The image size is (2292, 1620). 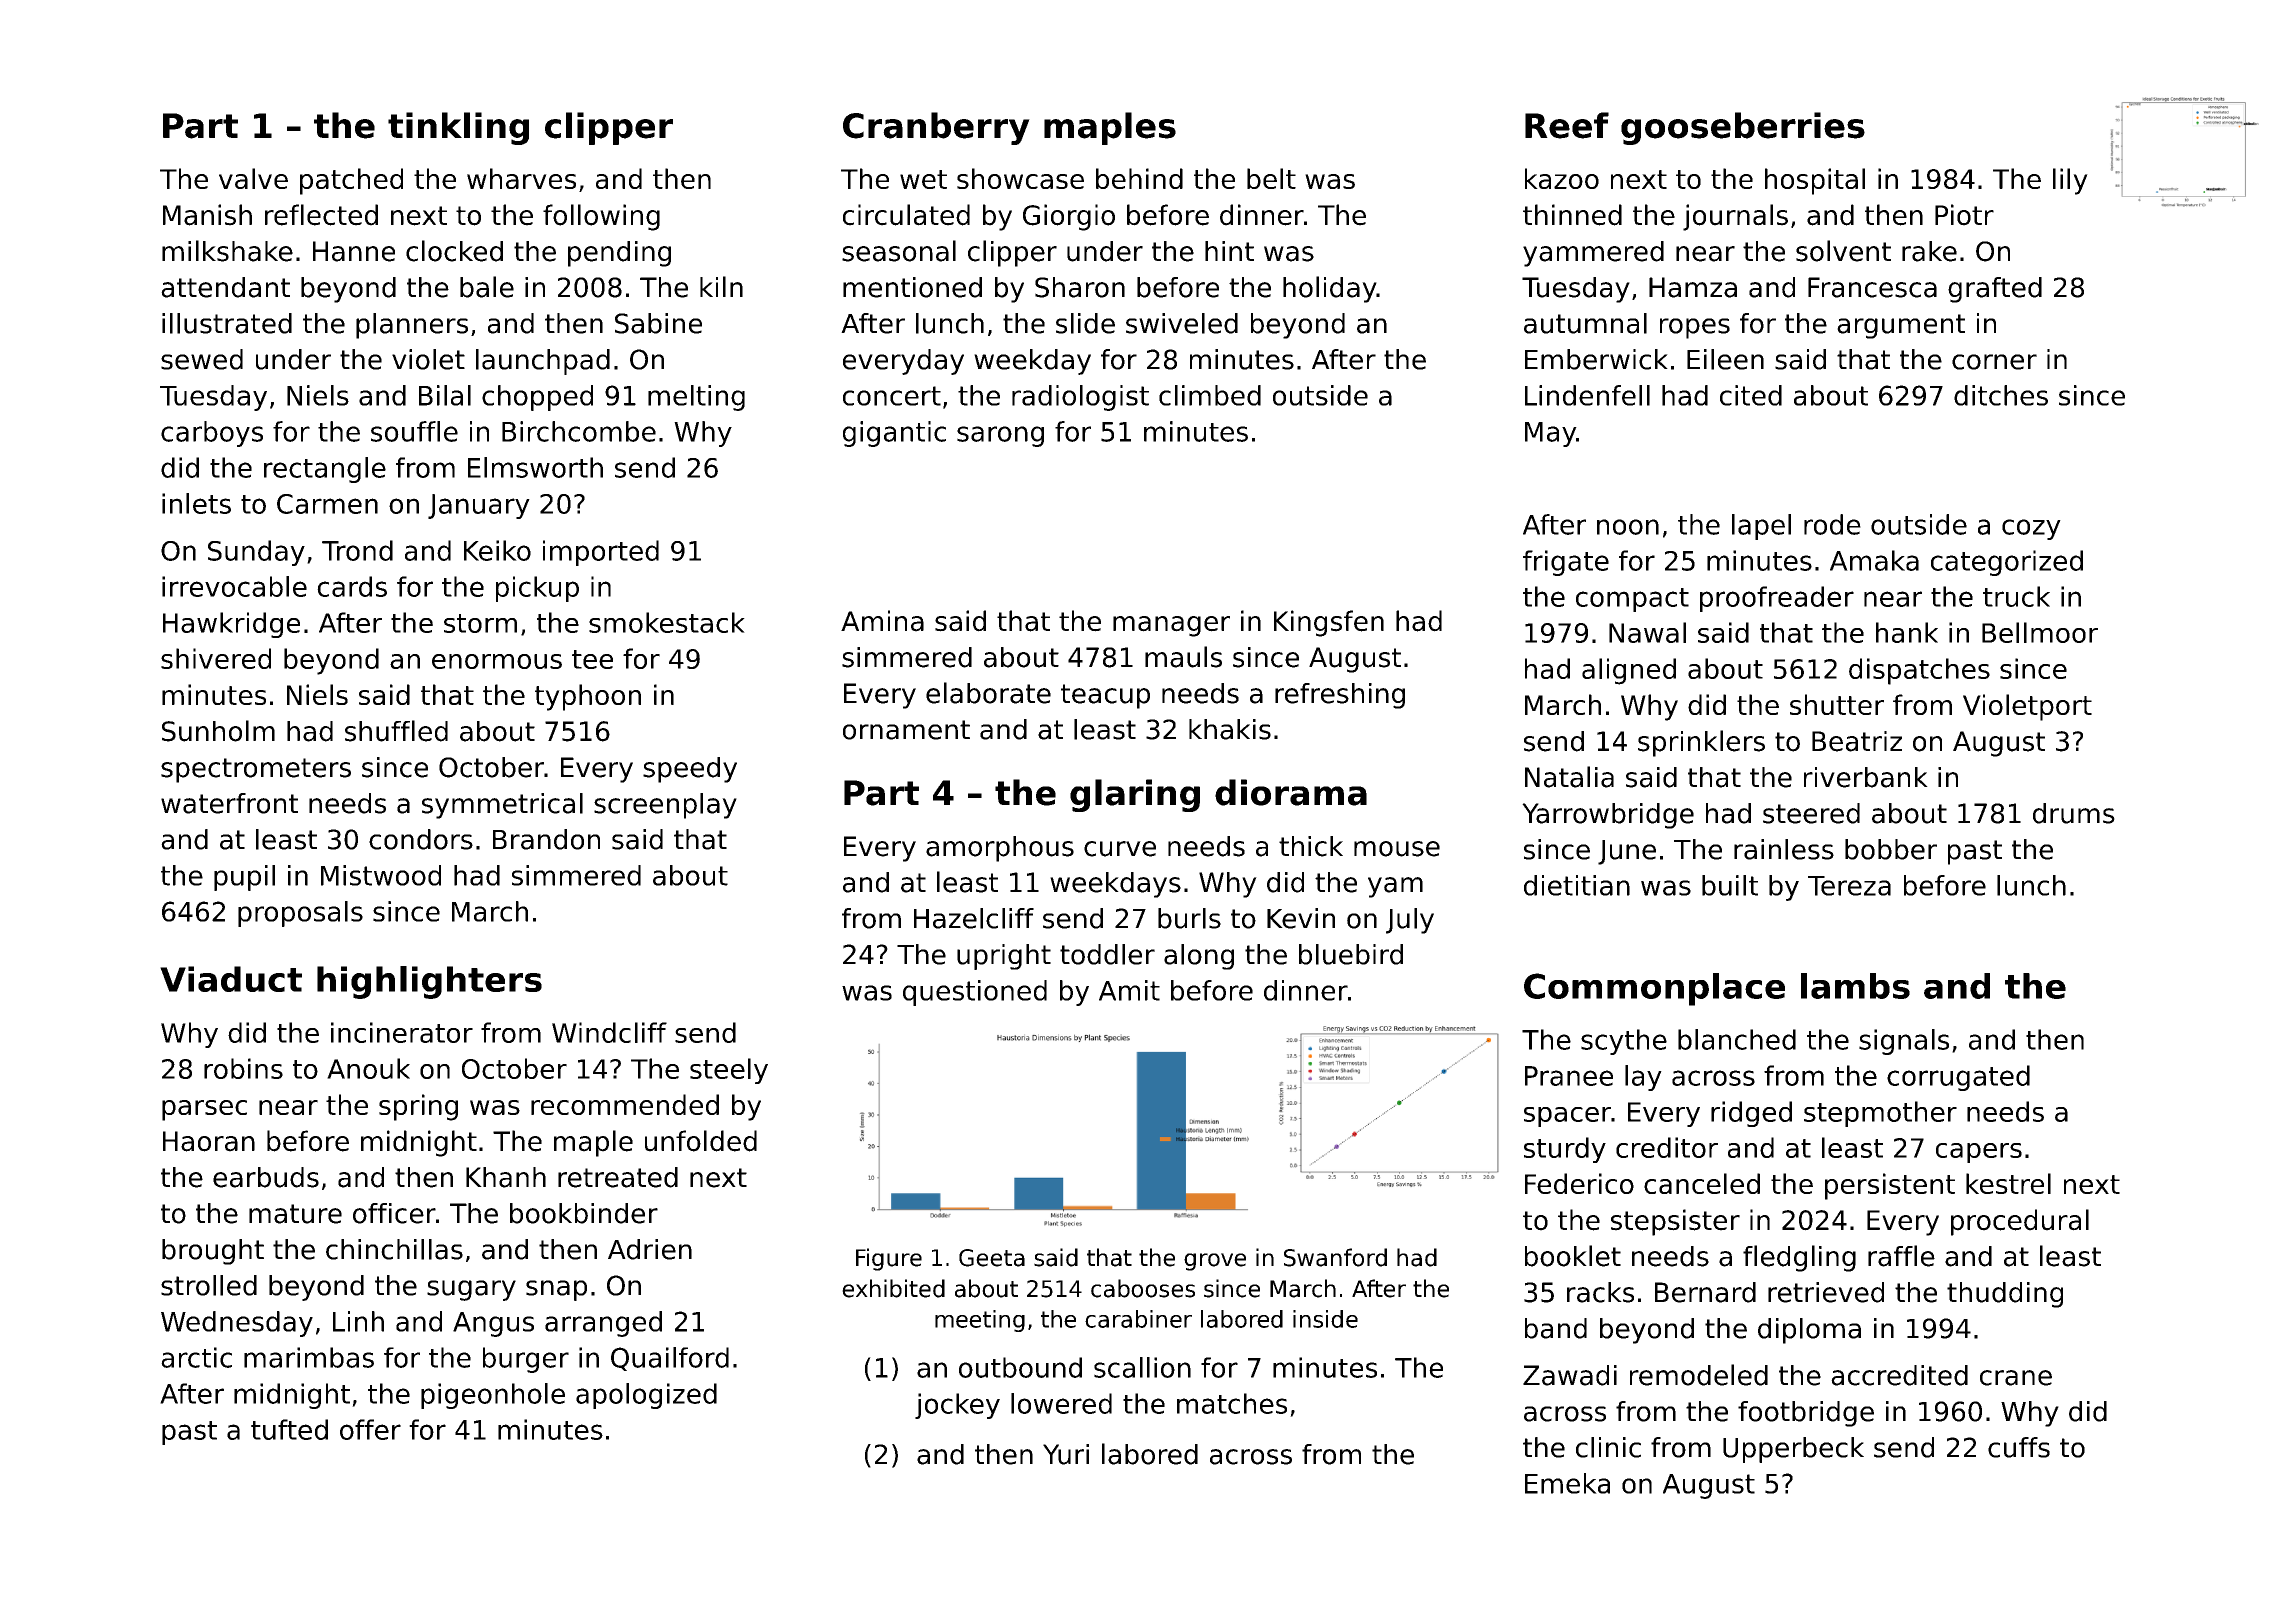 What do you see at coordinates (1695, 328) in the image?
I see `ropes` at bounding box center [1695, 328].
